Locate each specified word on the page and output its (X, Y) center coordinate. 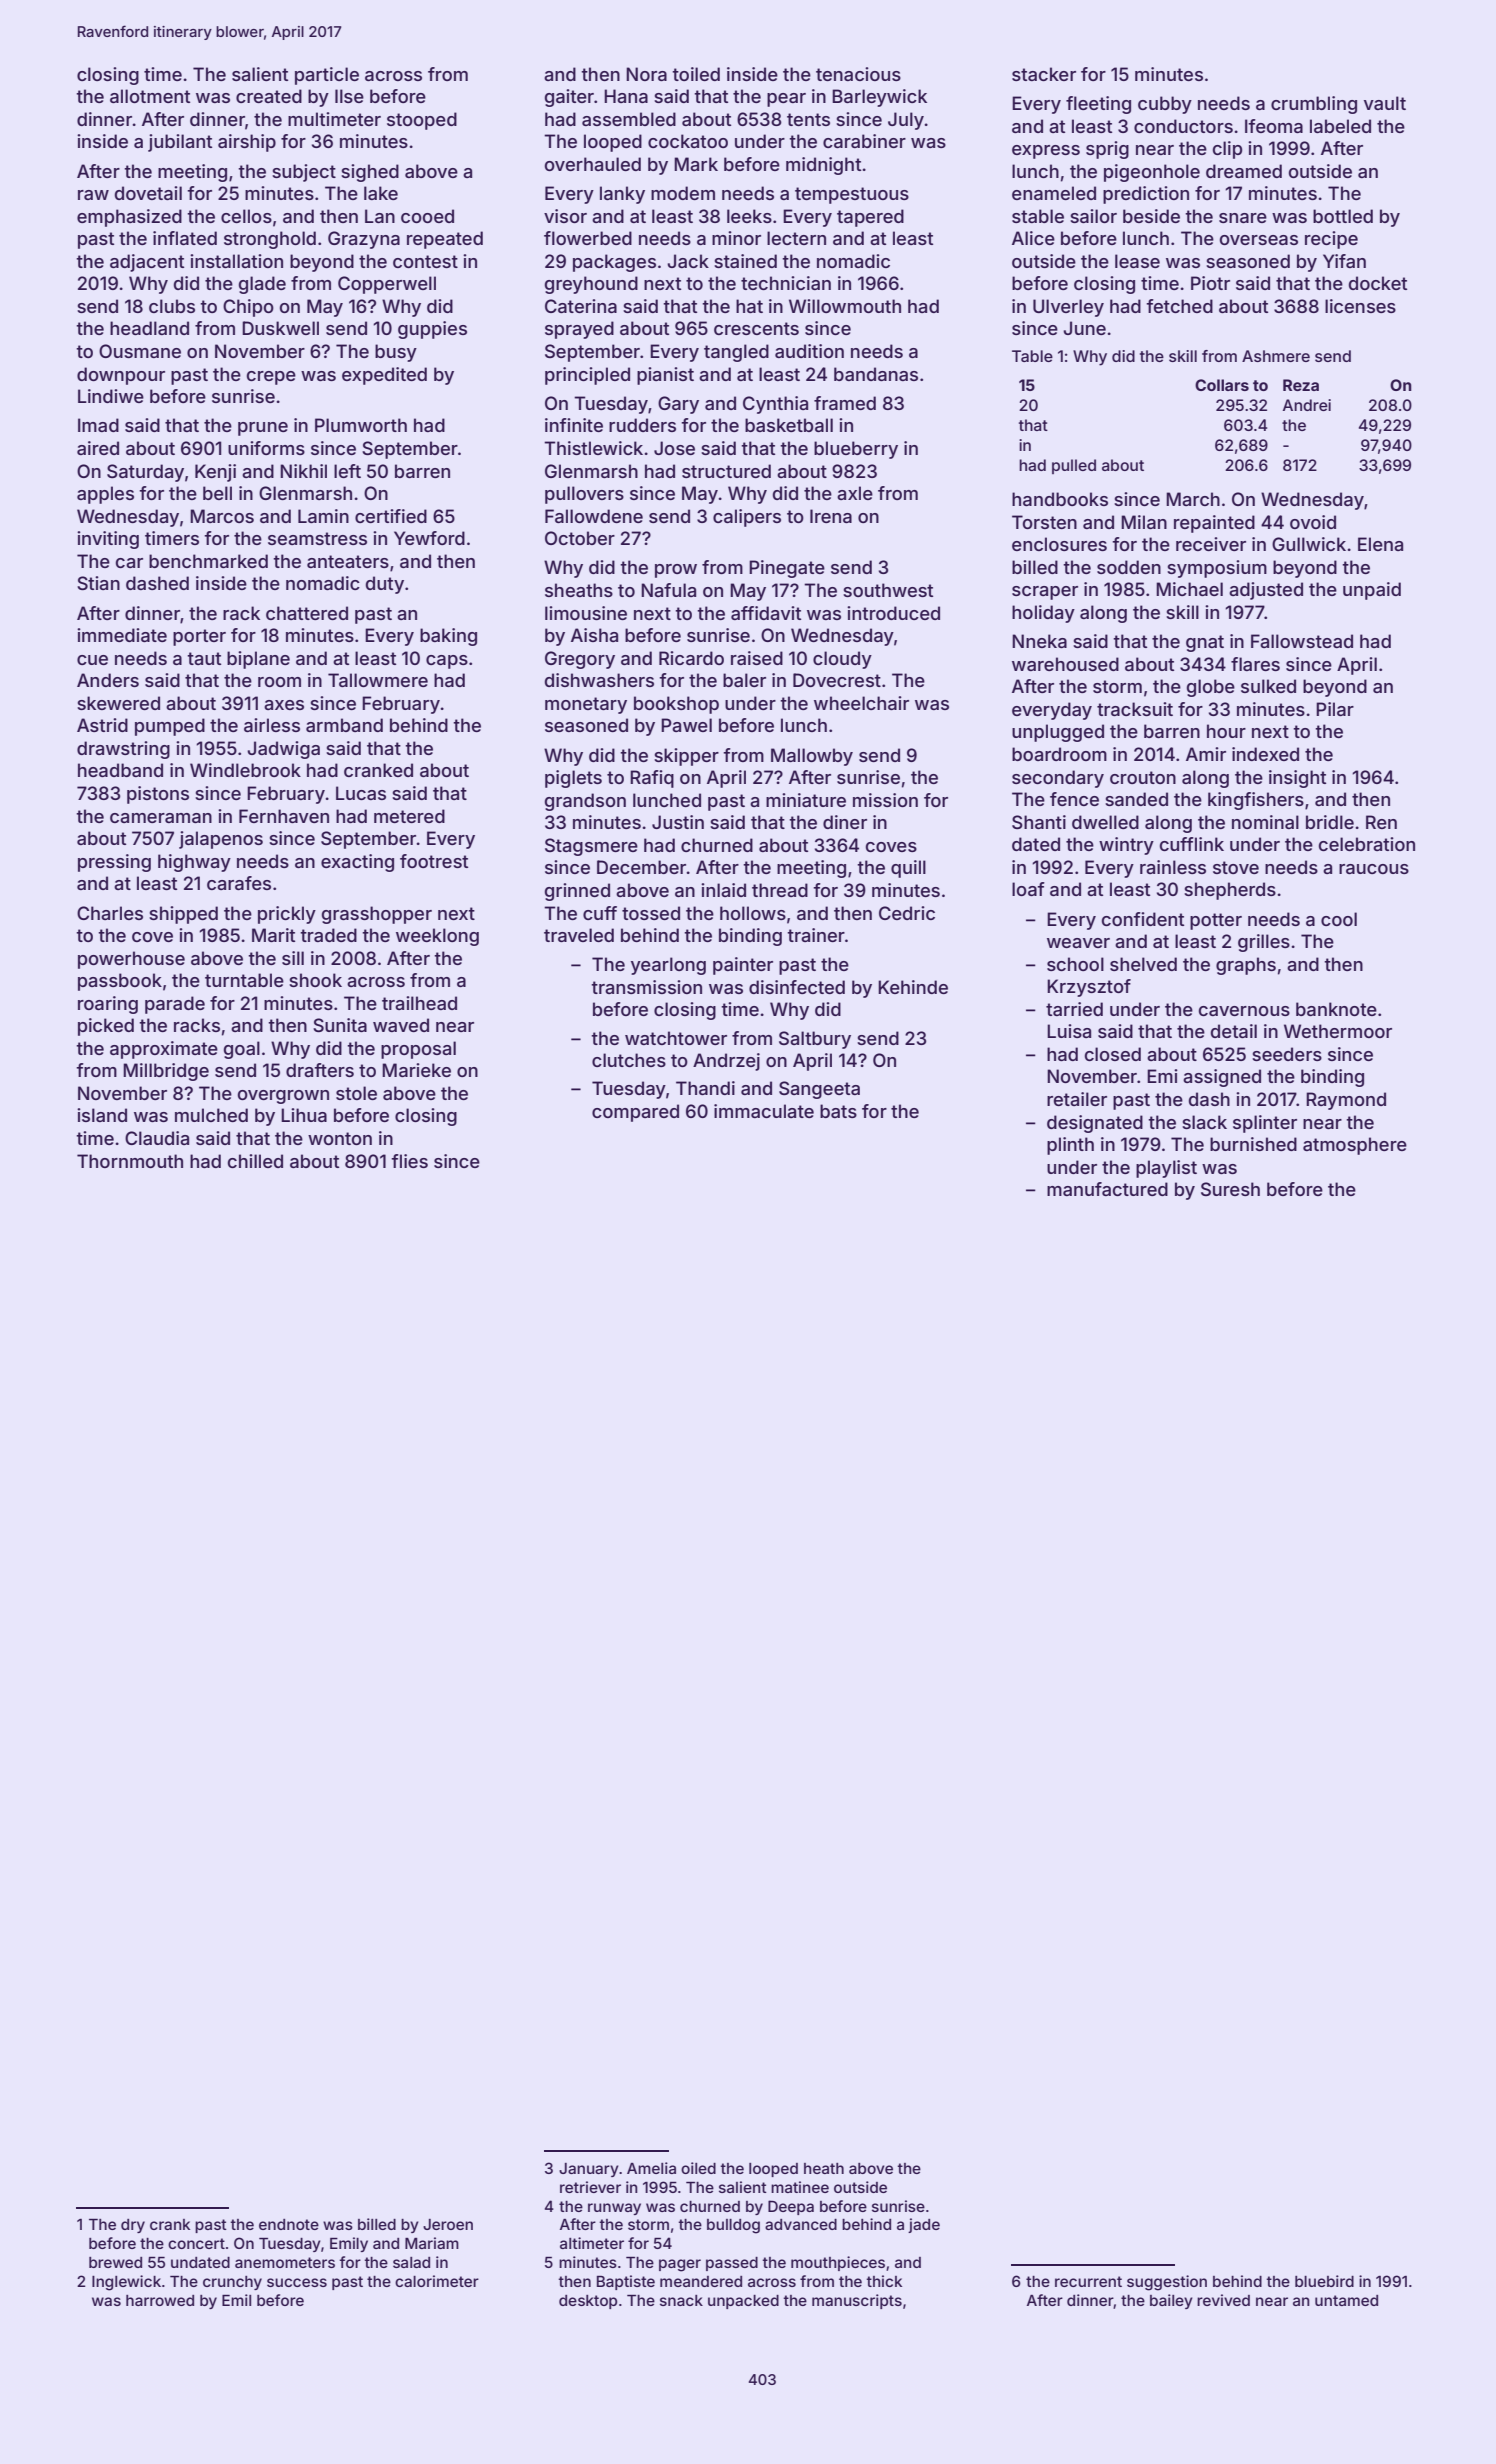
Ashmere (1276, 356)
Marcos (222, 516)
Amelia (651, 2168)
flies (409, 1161)
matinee (800, 2187)
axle (855, 493)
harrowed (160, 2300)
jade (924, 2225)
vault (1385, 103)
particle (327, 76)
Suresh (1230, 1189)
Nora (646, 74)
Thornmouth (130, 1161)
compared (635, 1113)
